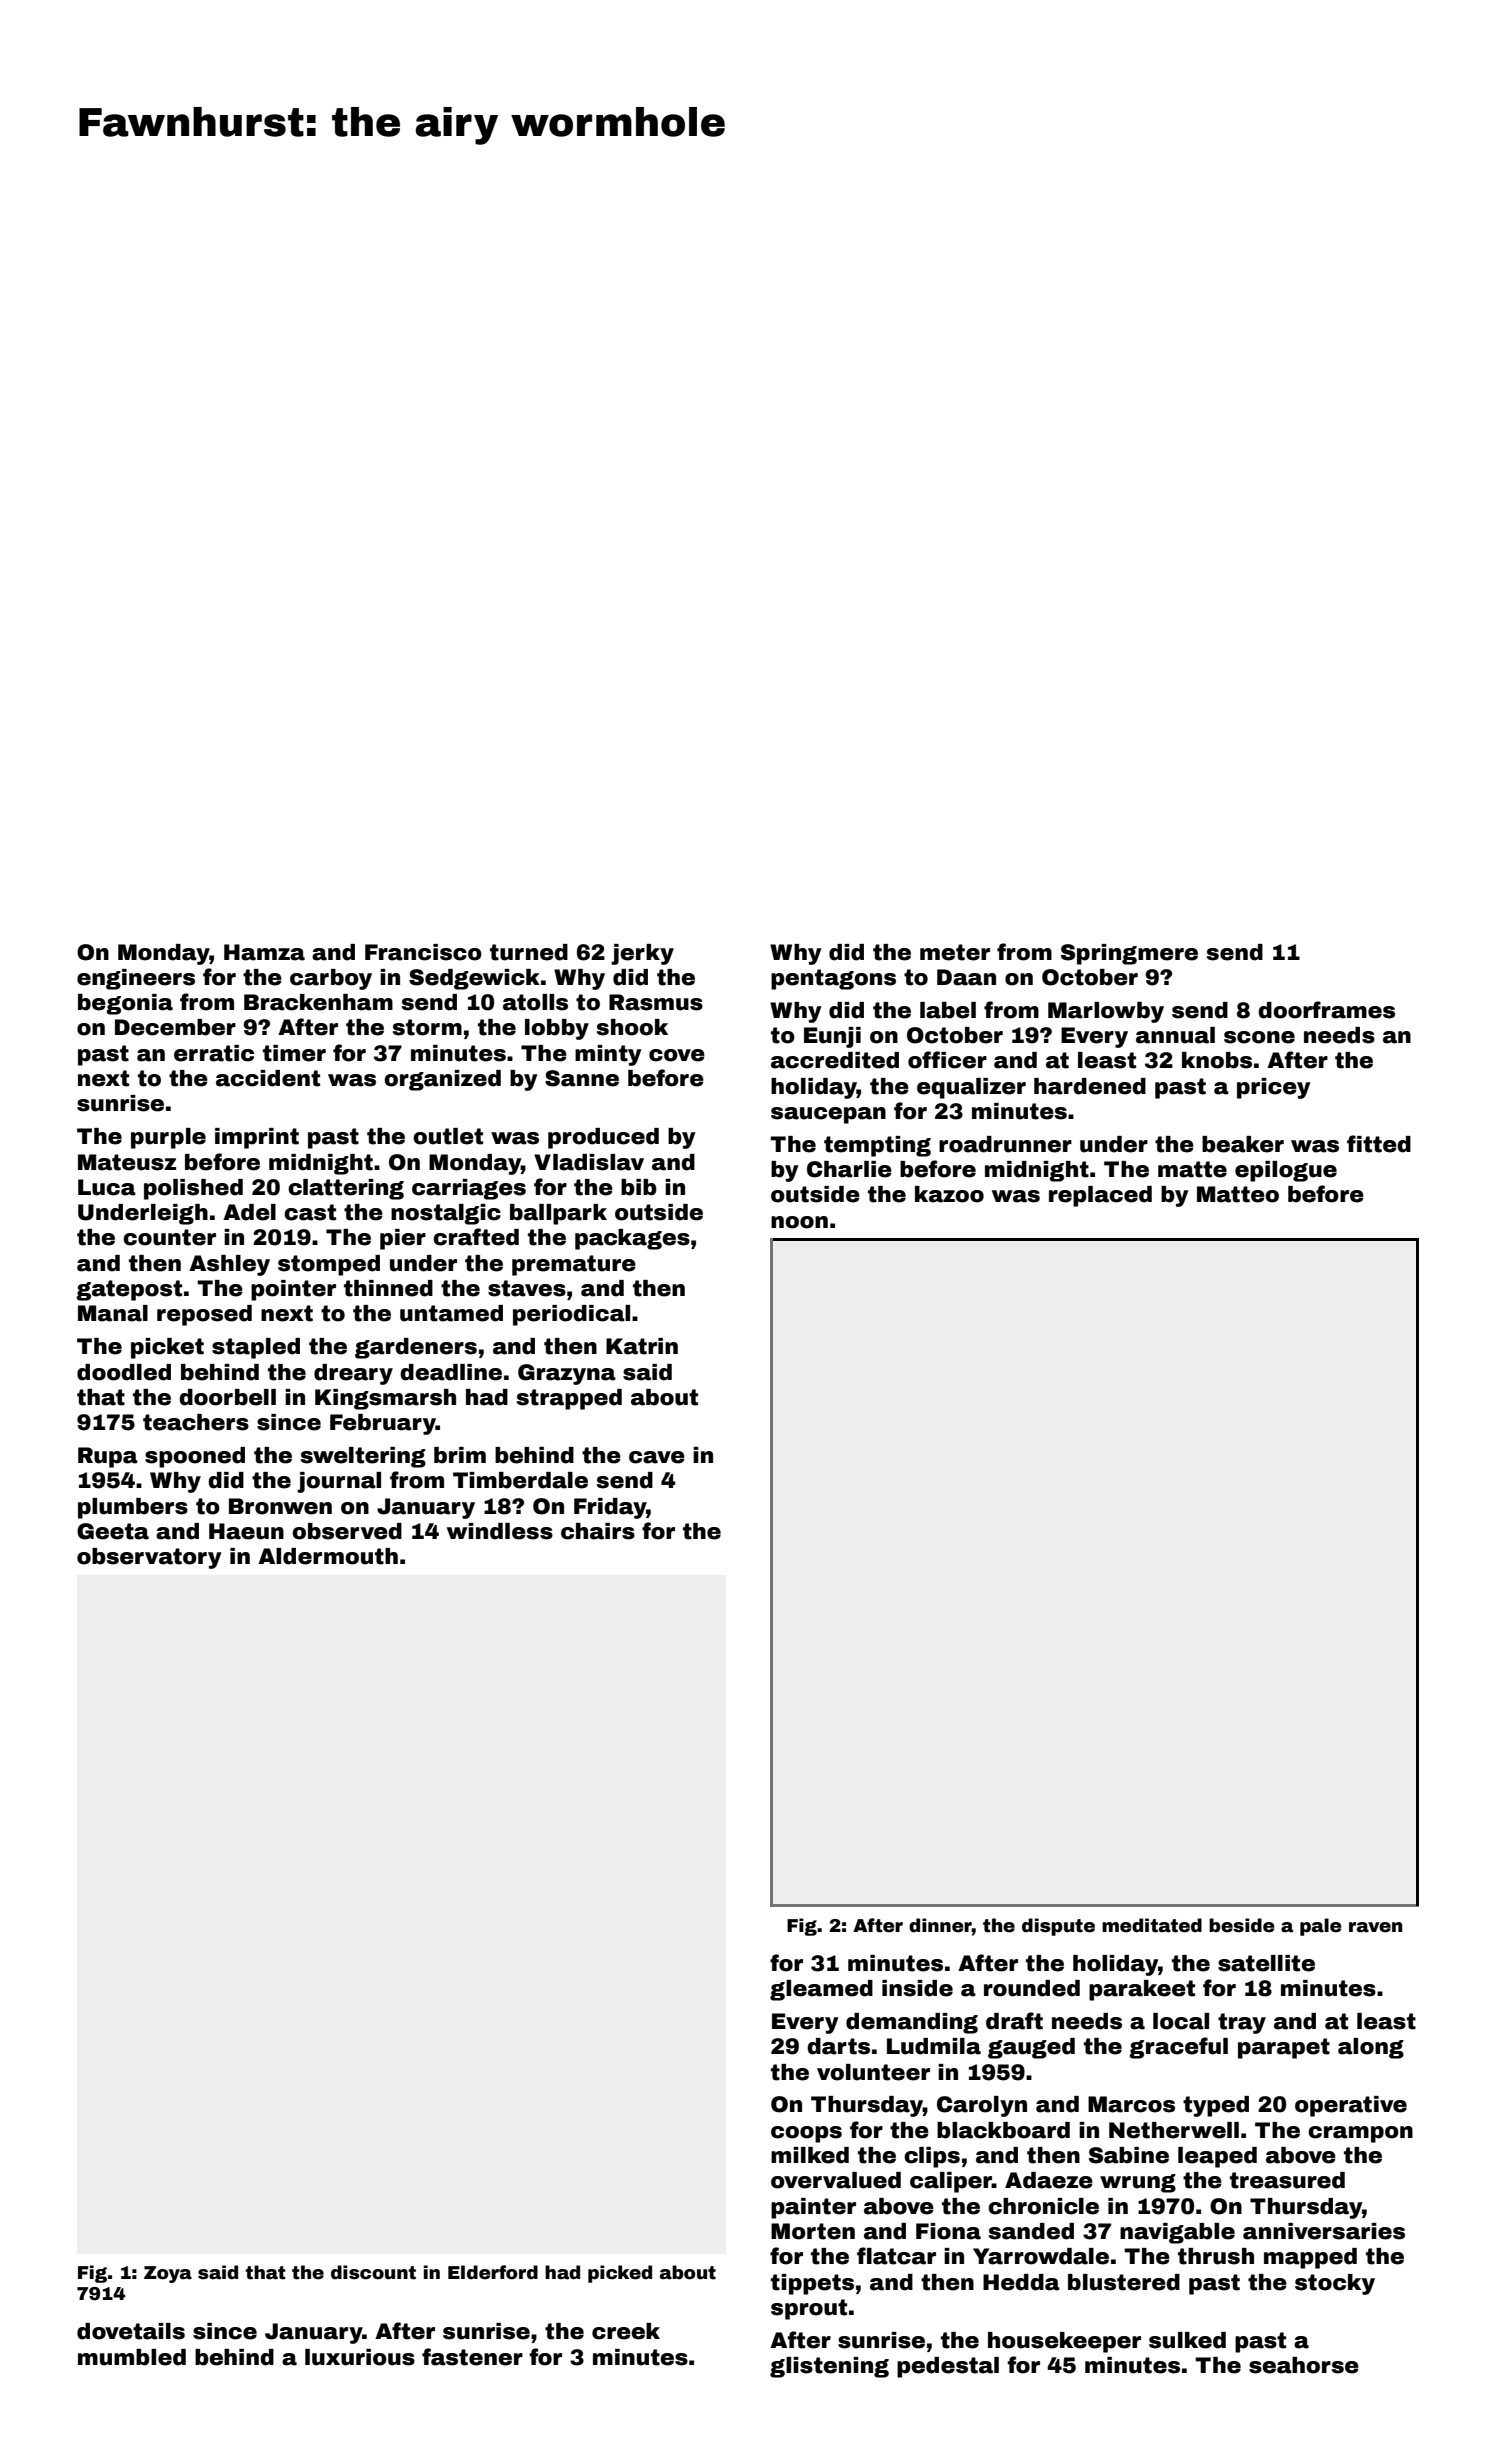 This screenshot has width=1496, height=2464. I want to click on parapet, so click(1284, 2048).
